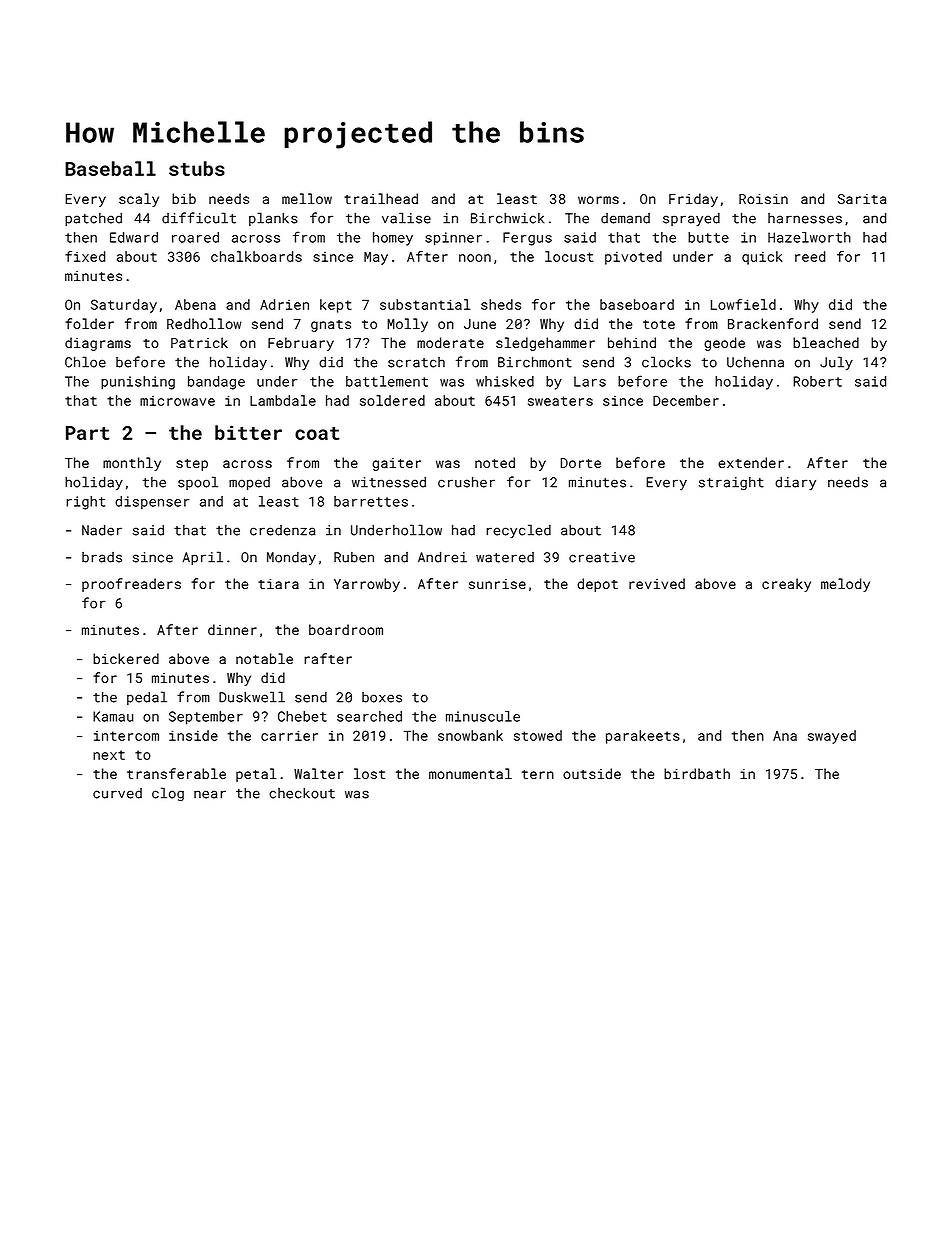 The image size is (952, 1233). Describe the element at coordinates (371, 501) in the screenshot. I see `barrettes` at that location.
